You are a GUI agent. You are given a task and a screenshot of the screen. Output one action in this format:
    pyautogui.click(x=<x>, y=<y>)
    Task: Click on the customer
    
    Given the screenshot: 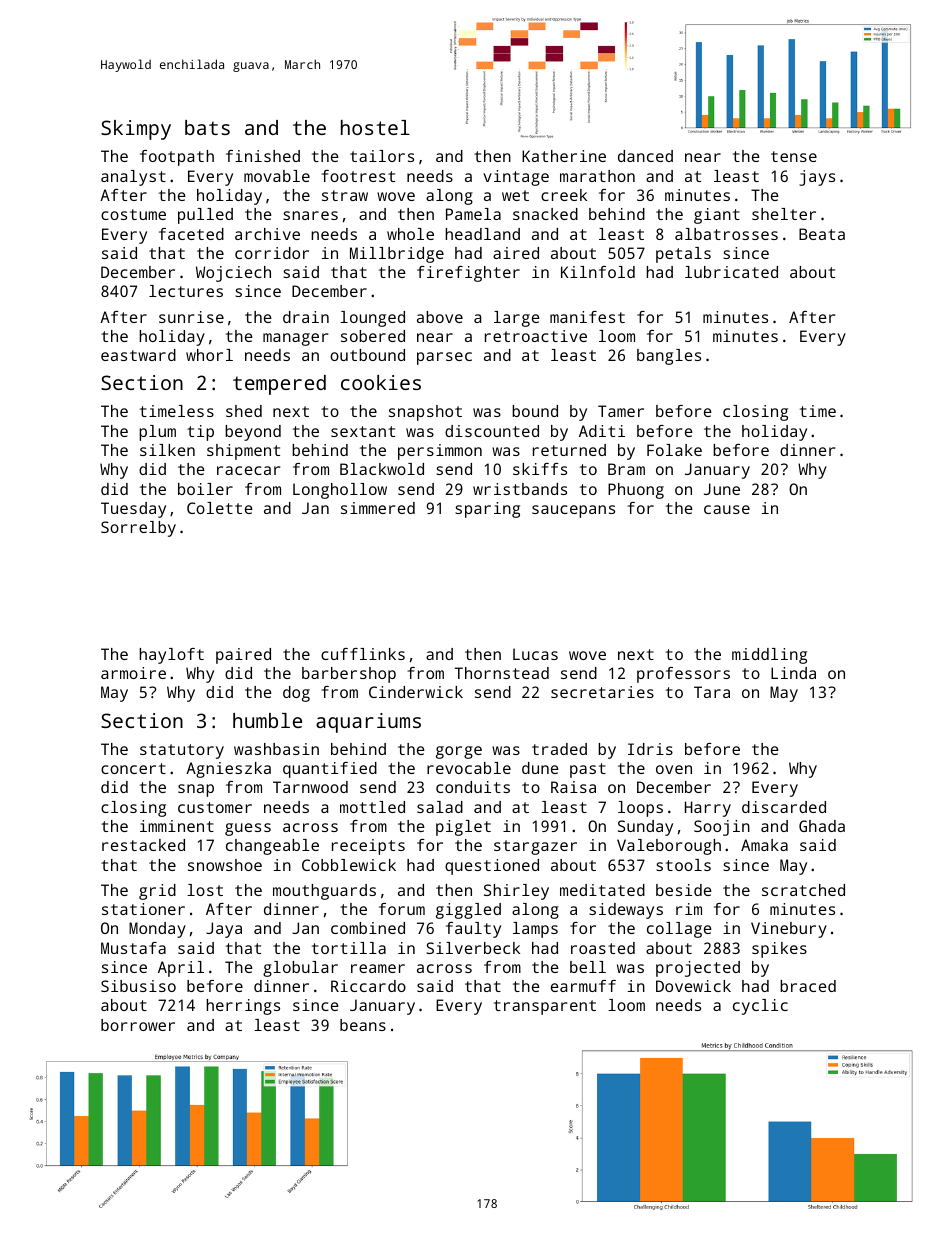 What is the action you would take?
    pyautogui.click(x=215, y=807)
